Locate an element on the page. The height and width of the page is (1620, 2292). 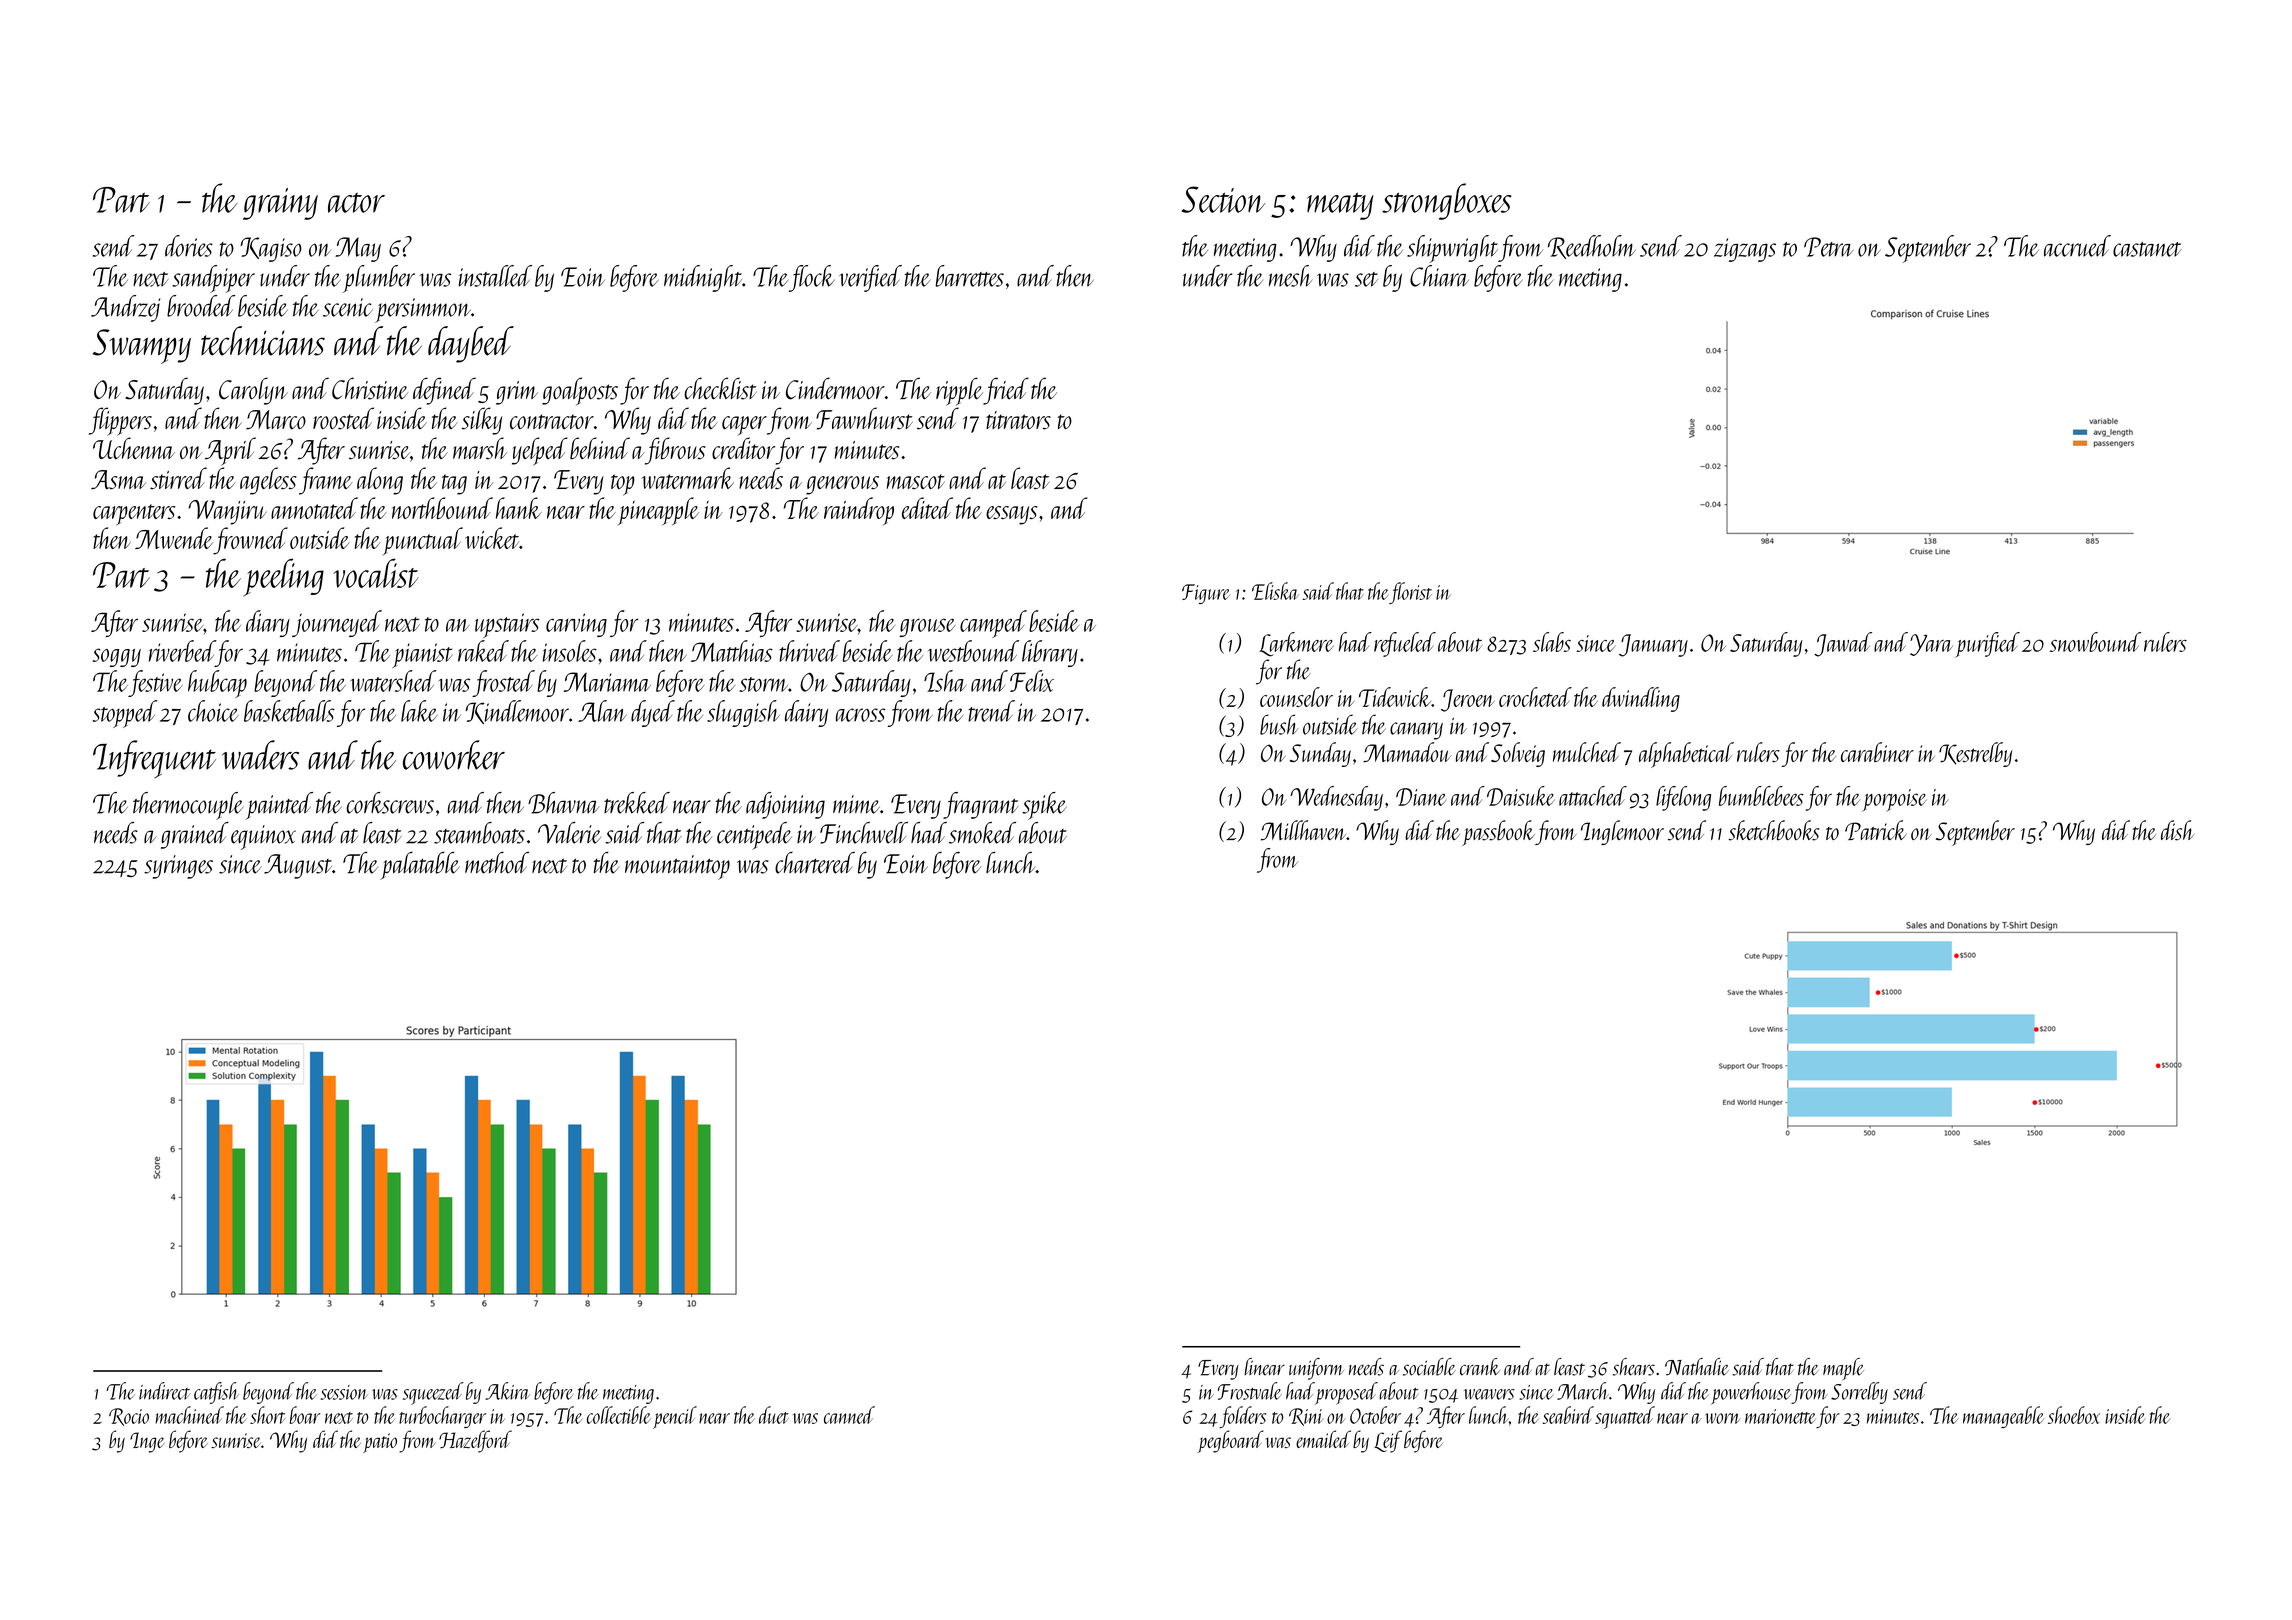
Section is located at coordinates (1223, 199).
